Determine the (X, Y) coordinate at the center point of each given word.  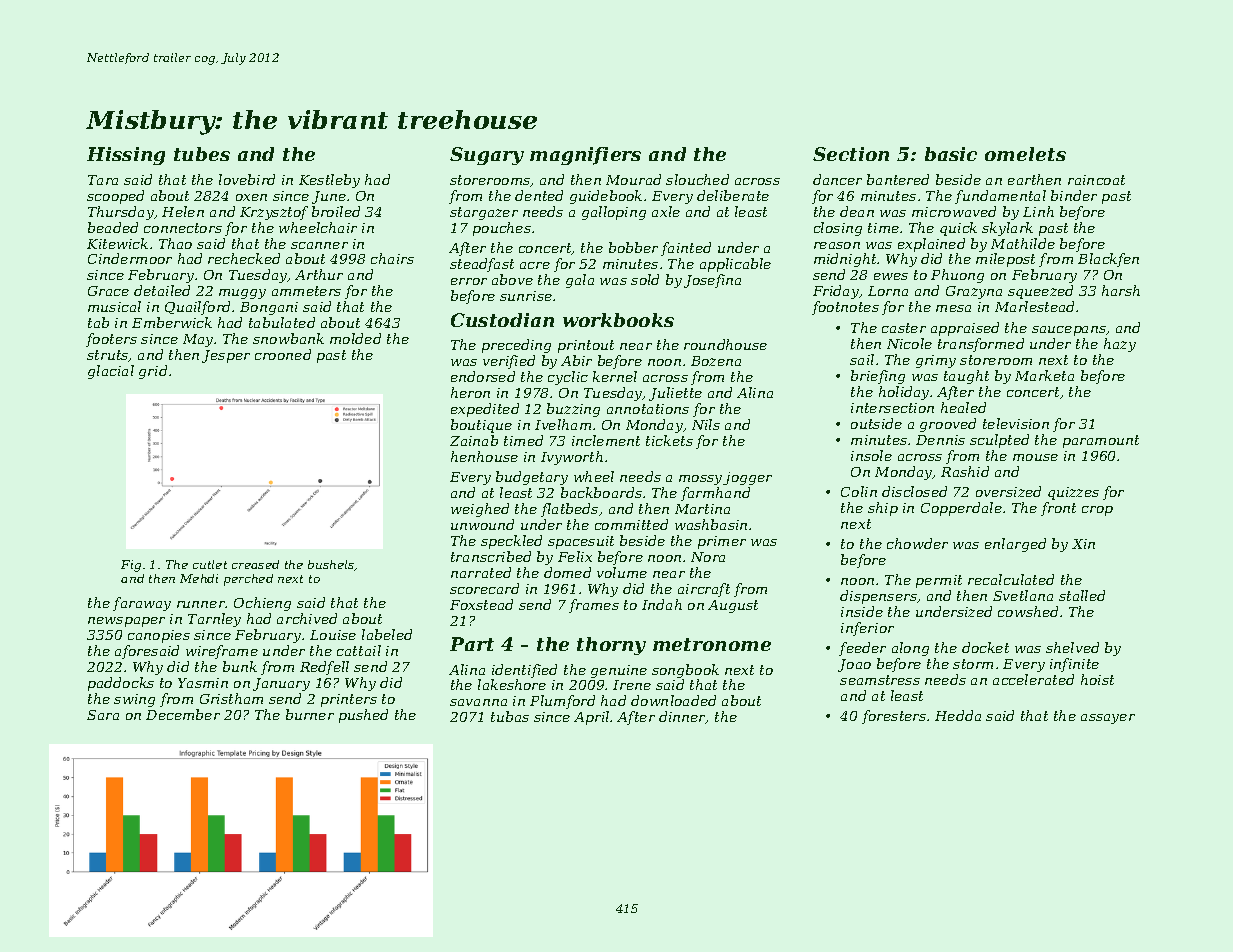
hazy (1120, 345)
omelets (1025, 154)
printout (586, 346)
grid (153, 372)
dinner (682, 717)
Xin (1083, 544)
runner (201, 604)
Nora (708, 557)
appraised (965, 329)
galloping (614, 213)
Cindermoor (130, 258)
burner (310, 714)
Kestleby (329, 181)
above (512, 279)
